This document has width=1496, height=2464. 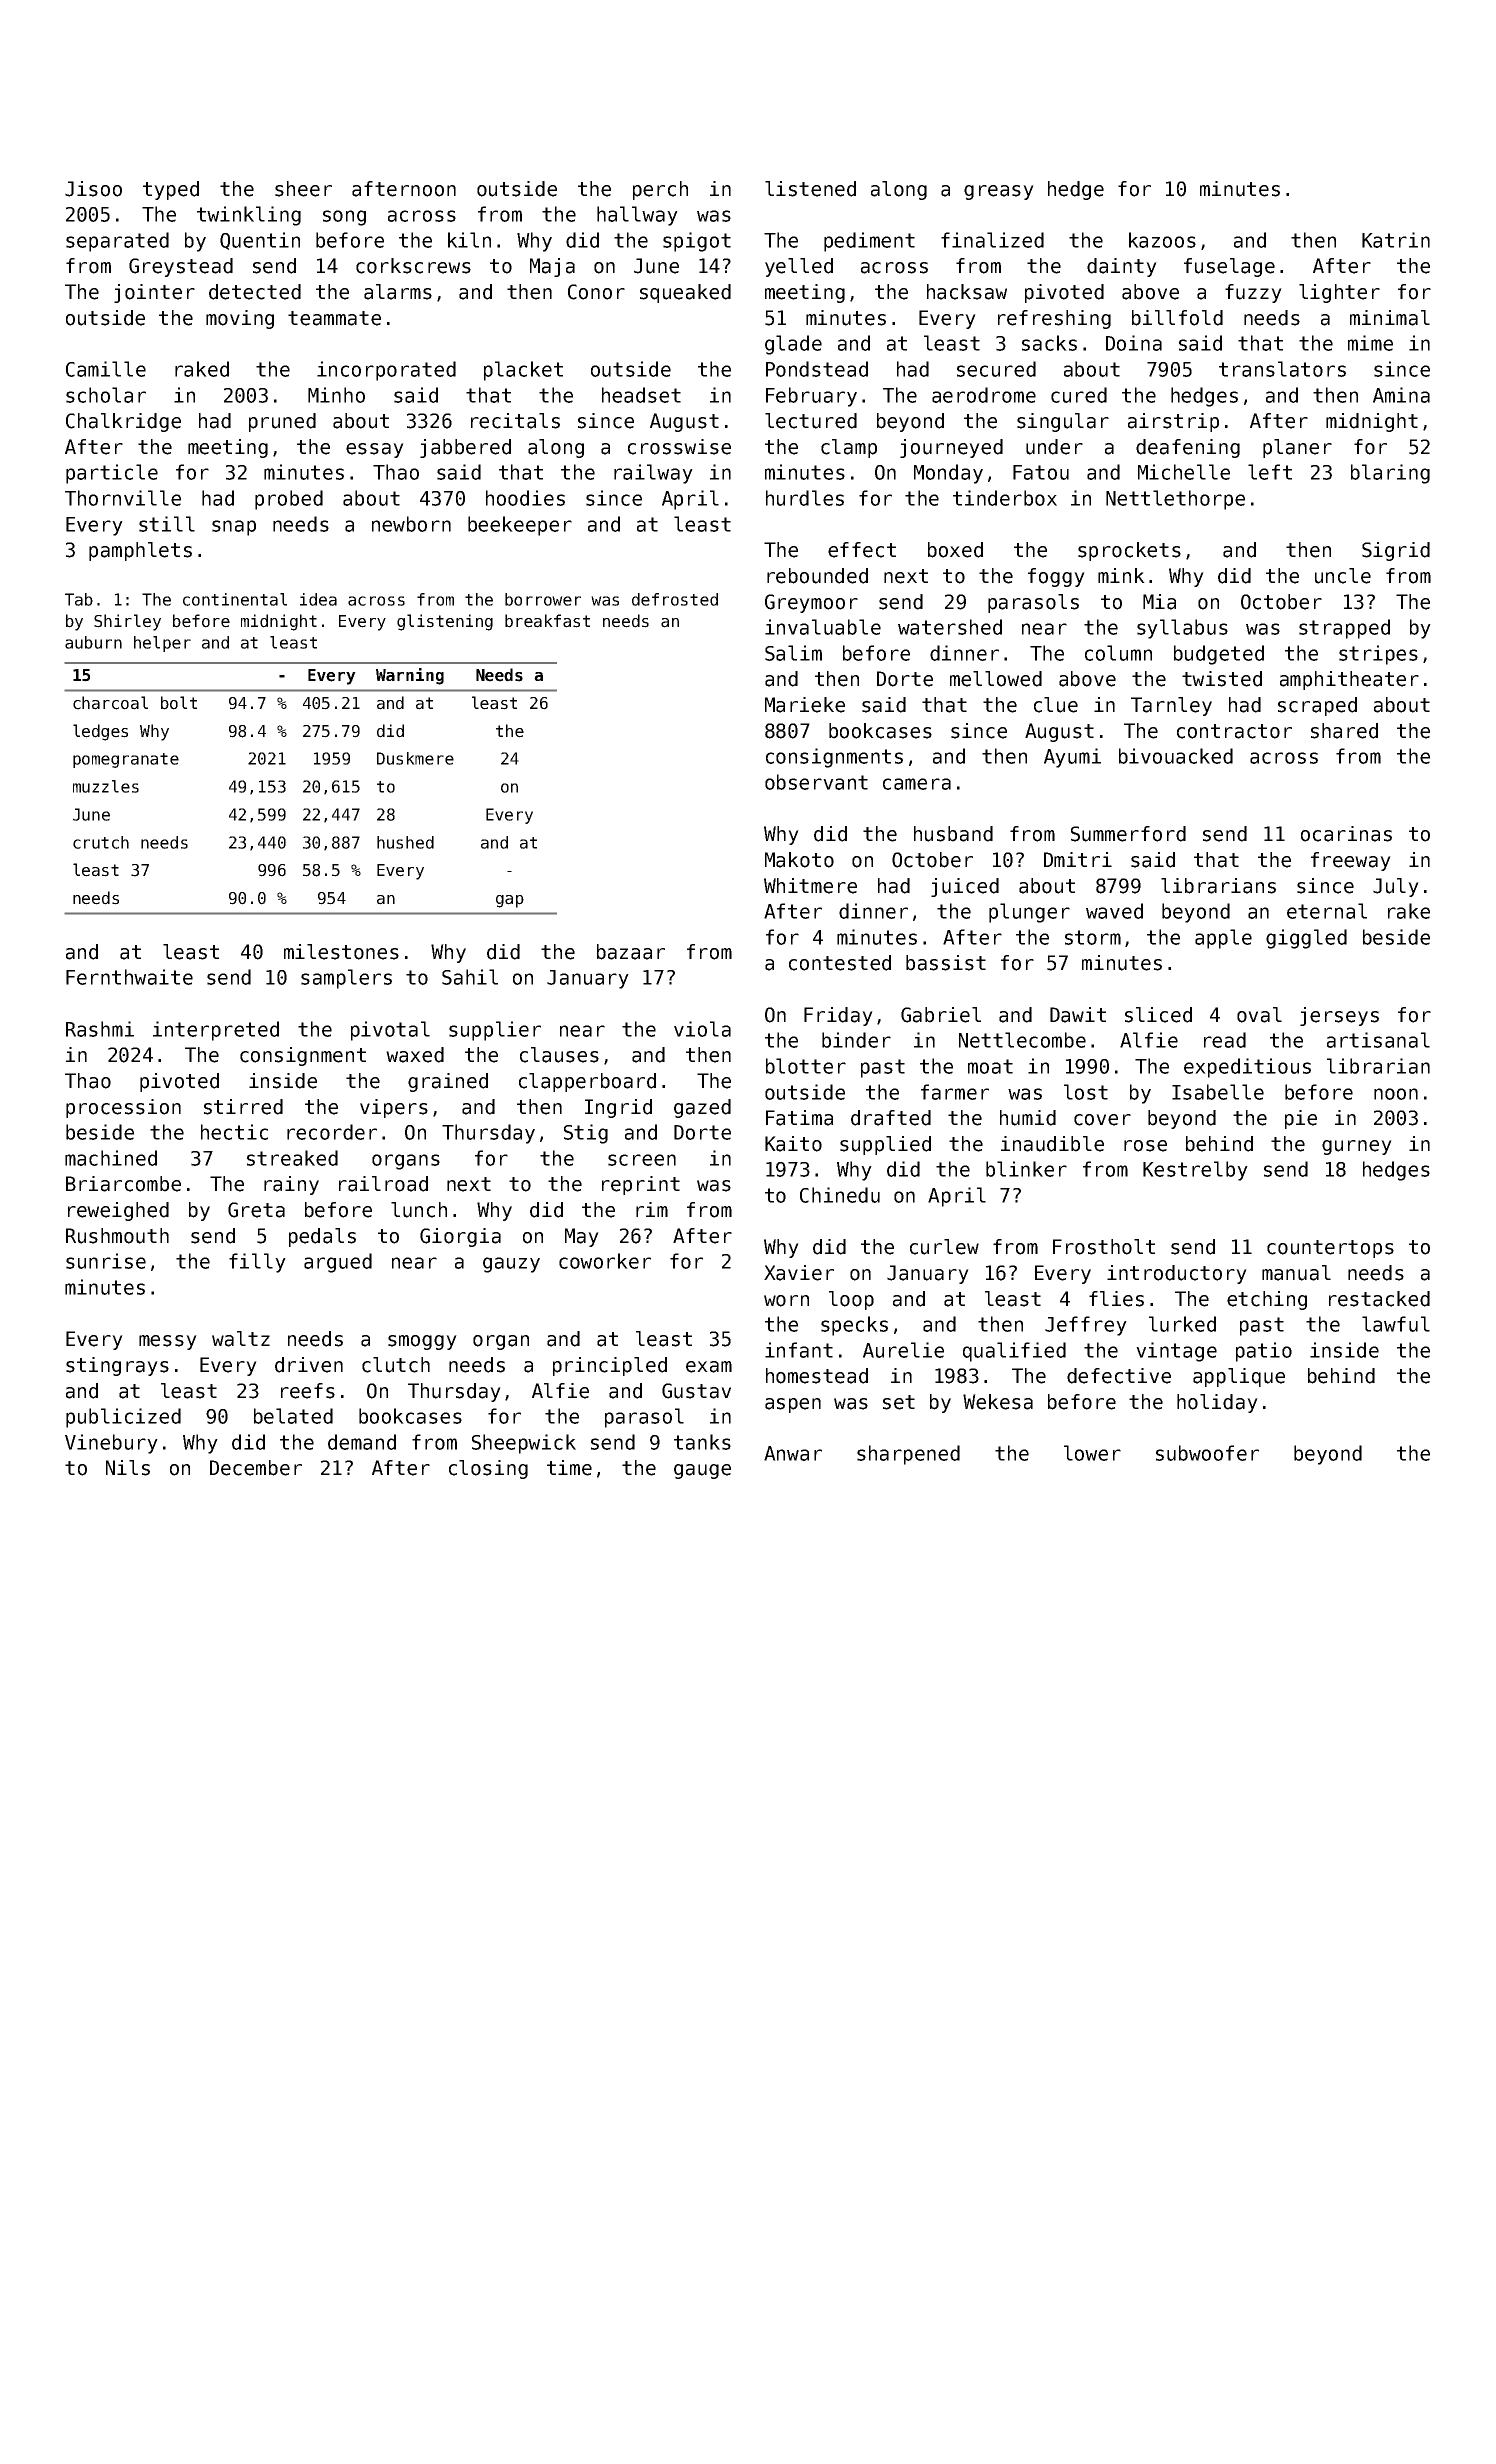 What do you see at coordinates (520, 526) in the document?
I see `beekeeper` at bounding box center [520, 526].
